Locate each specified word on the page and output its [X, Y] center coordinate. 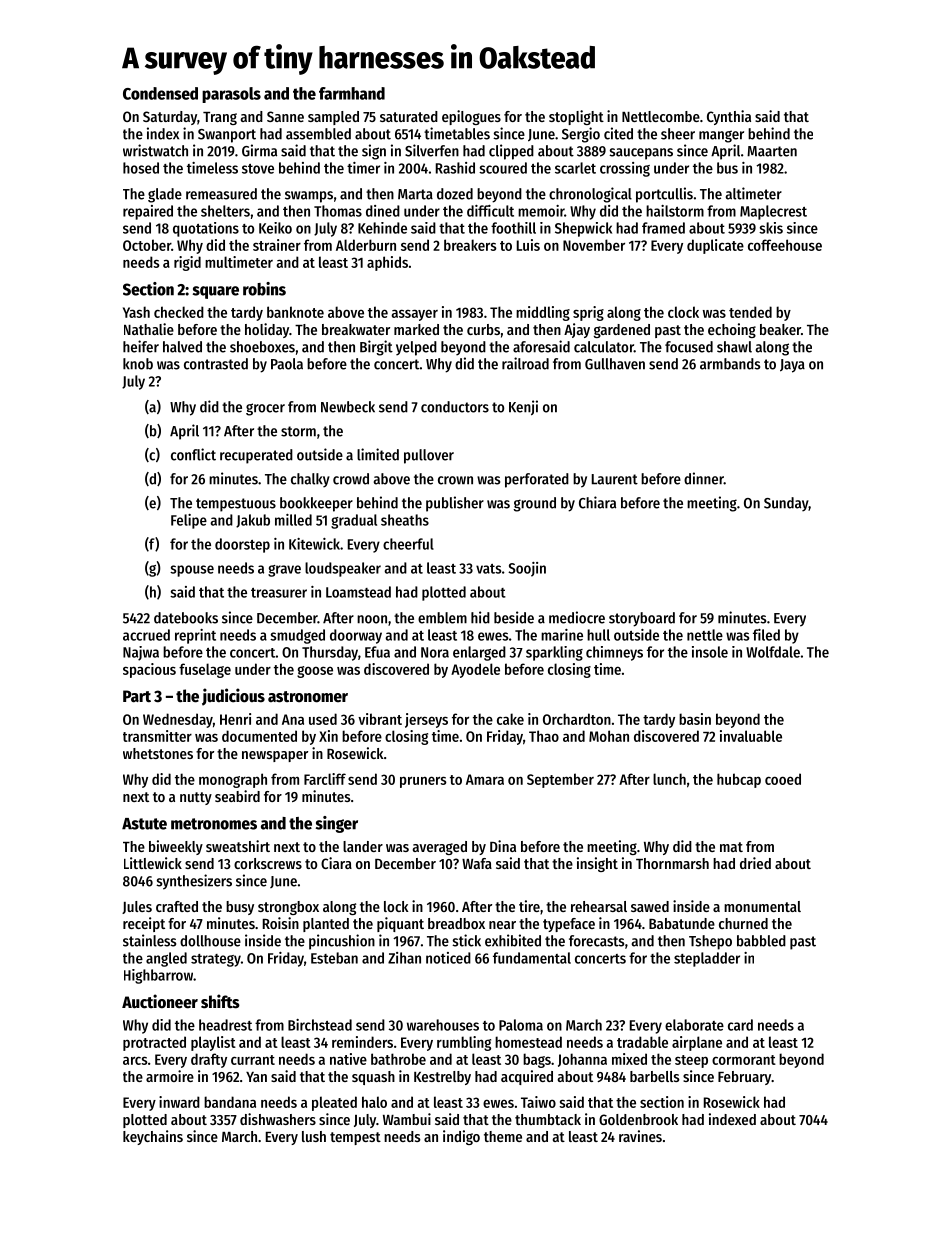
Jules [137, 907]
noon [372, 619]
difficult [490, 211]
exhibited [513, 940]
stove [258, 169]
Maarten [772, 151]
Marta [415, 194]
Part [137, 696]
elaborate [694, 1025]
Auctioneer [160, 1001]
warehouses [443, 1025]
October [147, 245]
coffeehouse [785, 245]
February [744, 1078]
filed [766, 635]
